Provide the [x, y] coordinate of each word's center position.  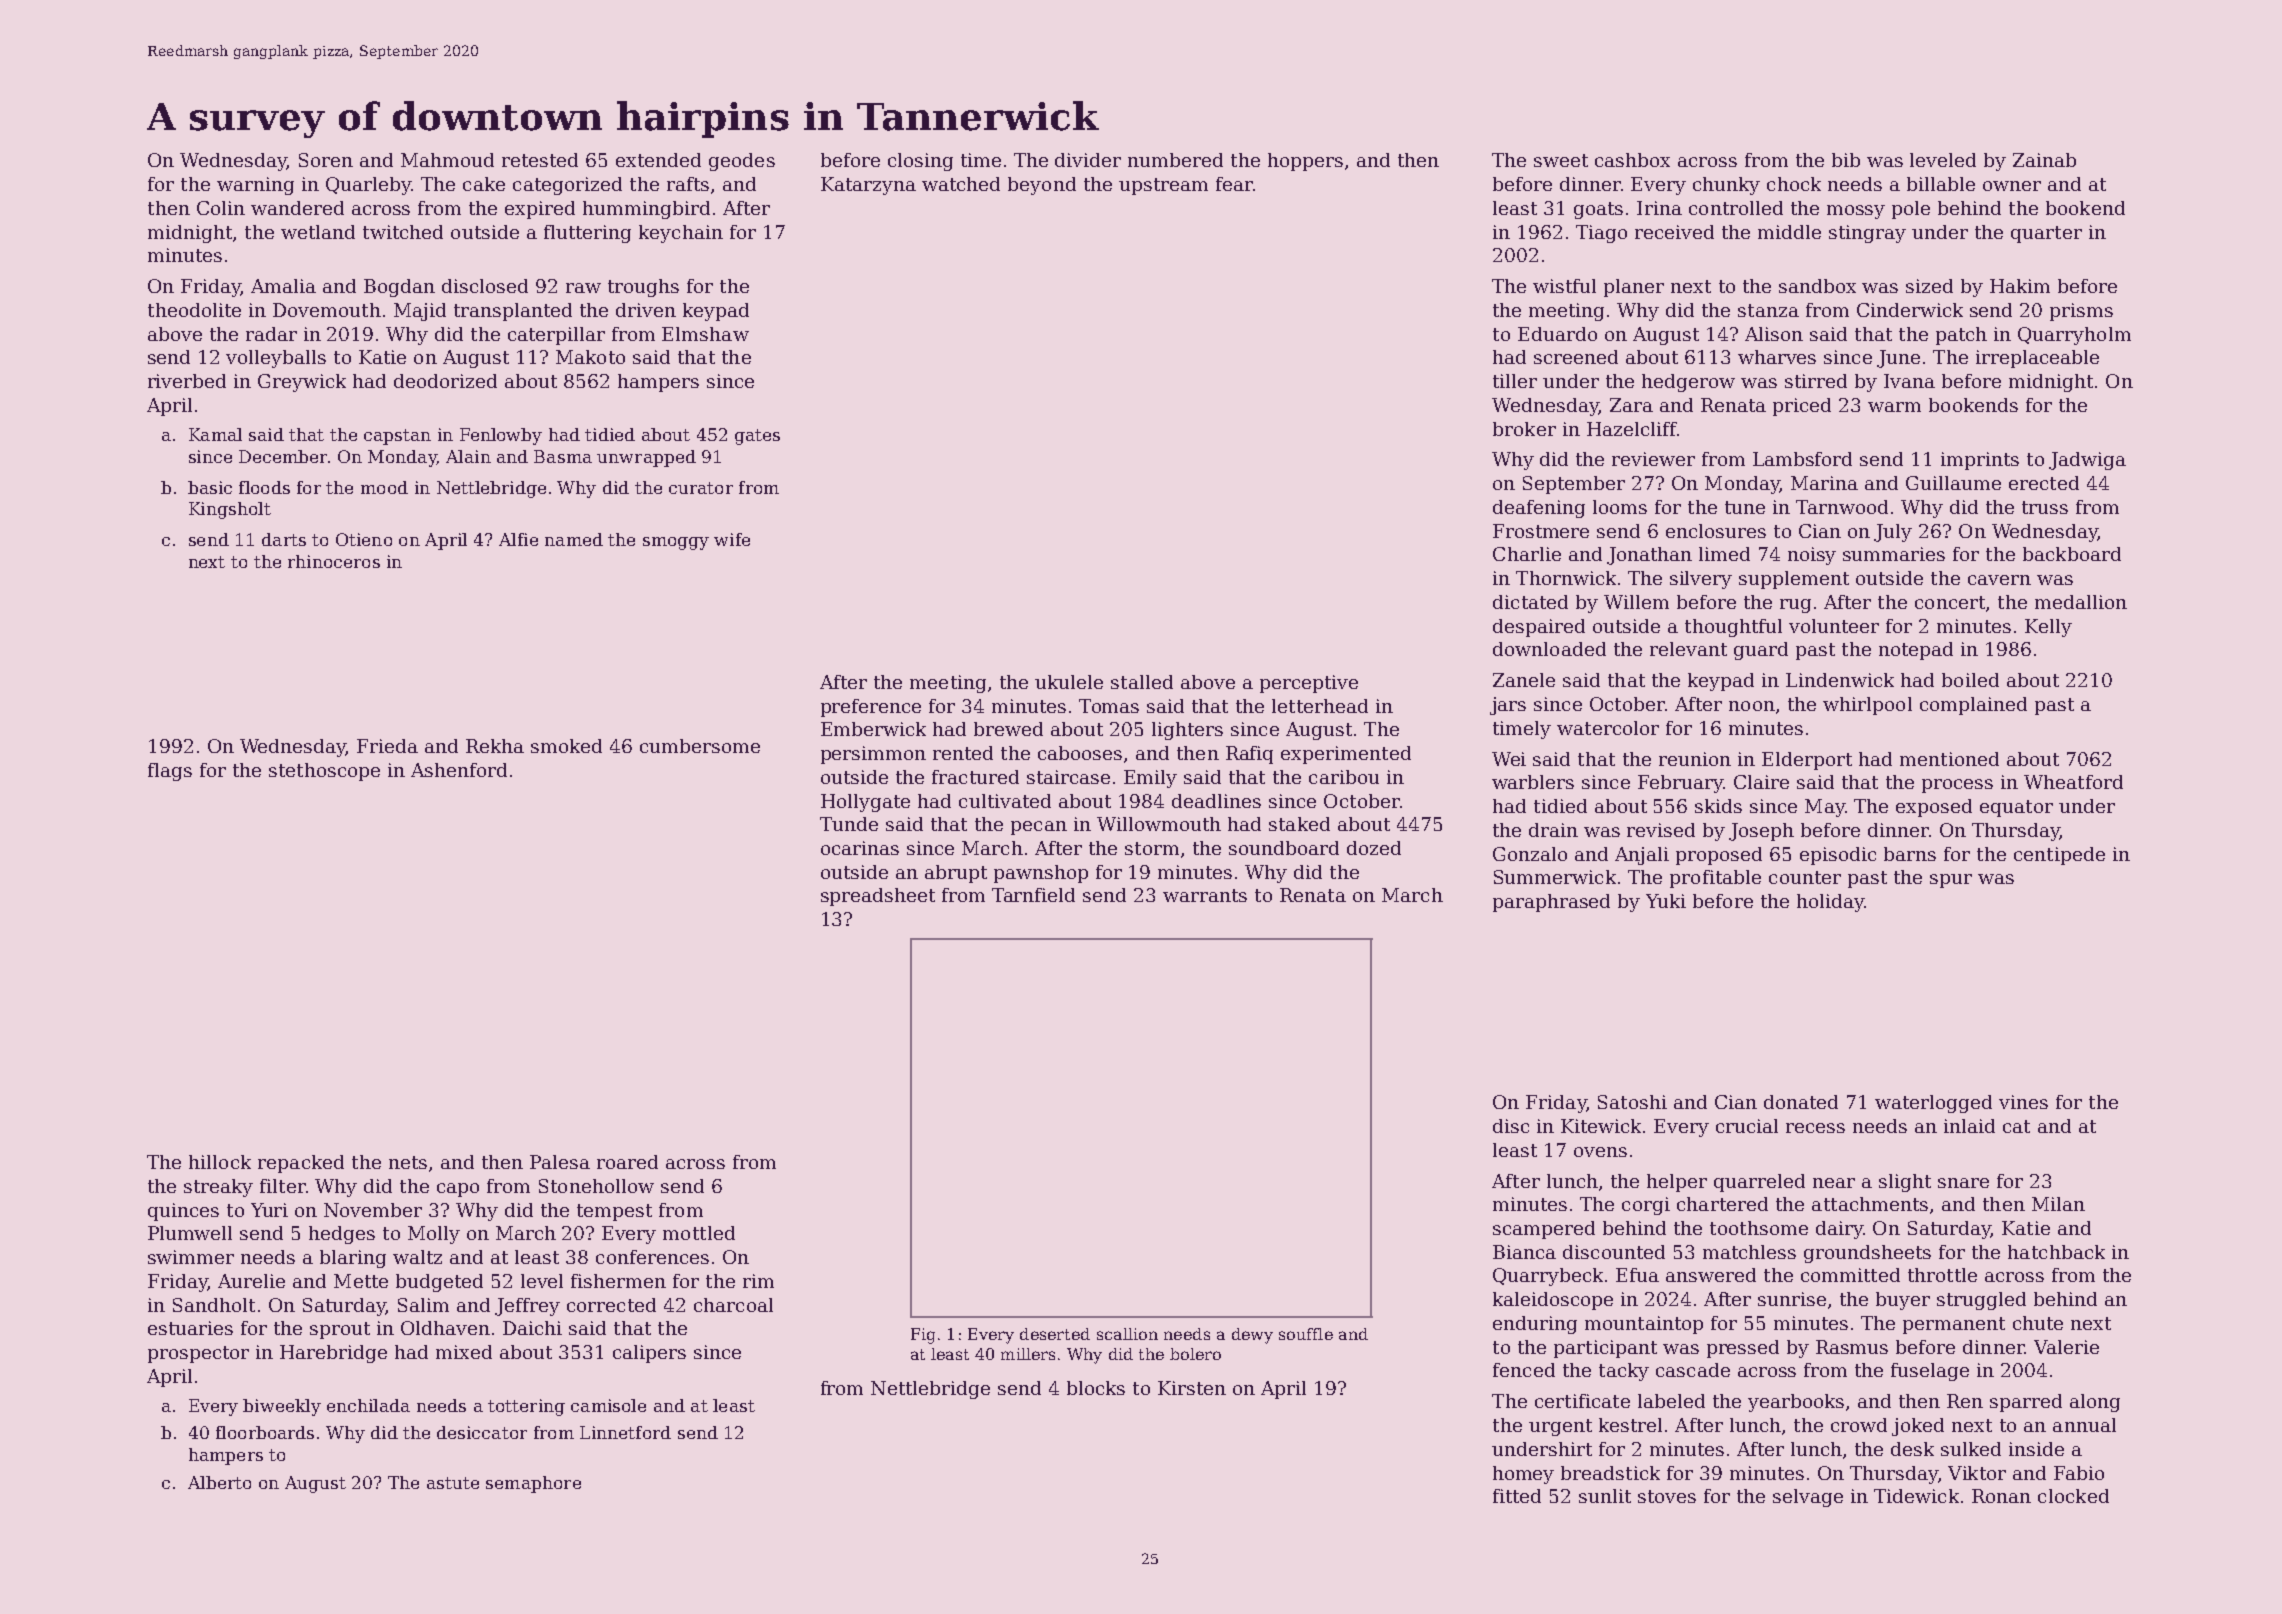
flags [170, 772]
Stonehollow [596, 1186]
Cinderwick [1910, 310]
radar [271, 334]
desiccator [482, 1432]
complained [1973, 706]
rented [963, 753]
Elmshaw [705, 334]
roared [627, 1162]
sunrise [1792, 1299]
